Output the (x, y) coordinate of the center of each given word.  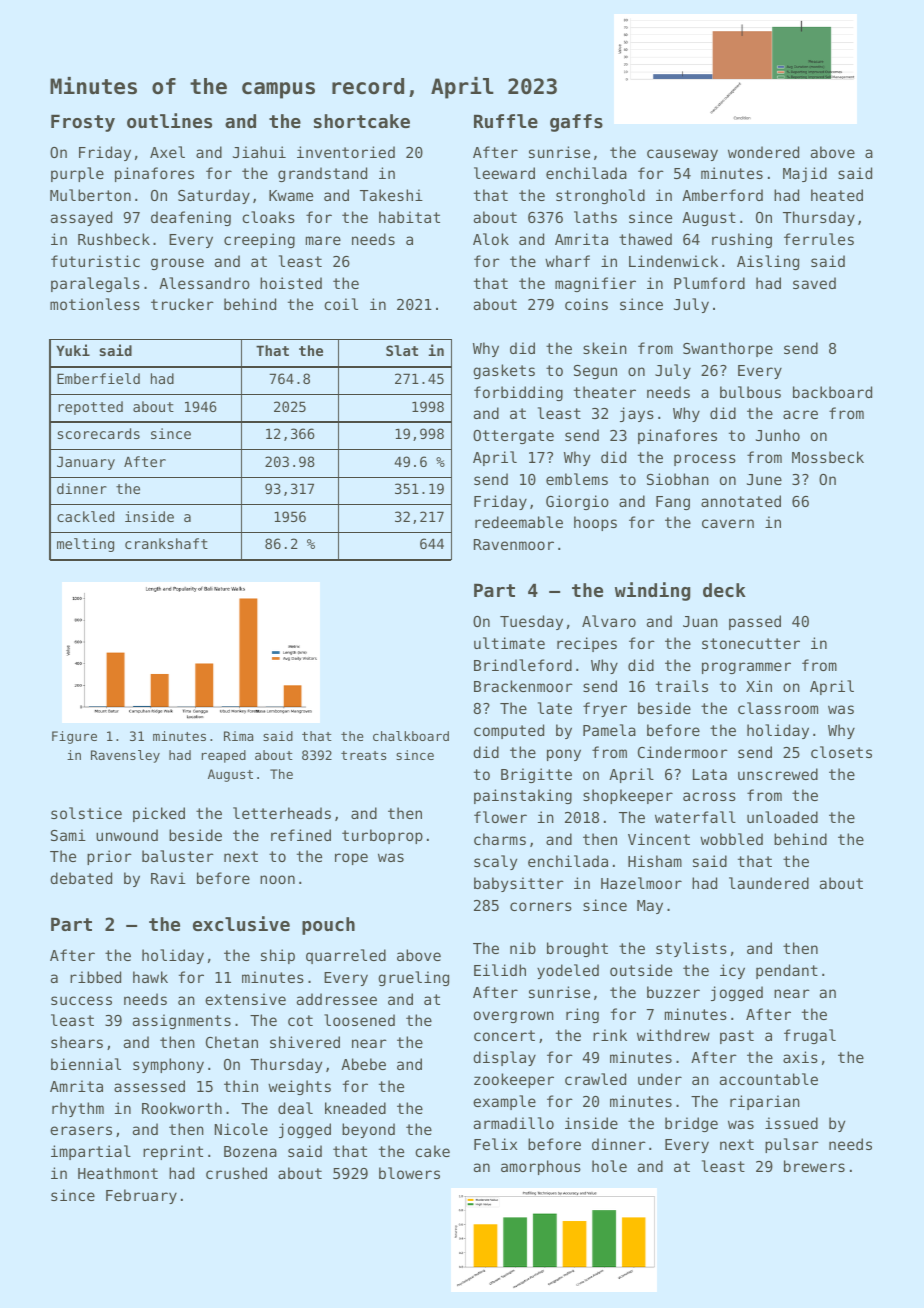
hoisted (291, 283)
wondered (763, 152)
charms (500, 839)
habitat (409, 217)
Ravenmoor (514, 544)
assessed (149, 1086)
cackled (85, 516)
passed (755, 622)
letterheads (282, 813)
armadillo (514, 1123)
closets (841, 752)
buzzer (673, 992)
